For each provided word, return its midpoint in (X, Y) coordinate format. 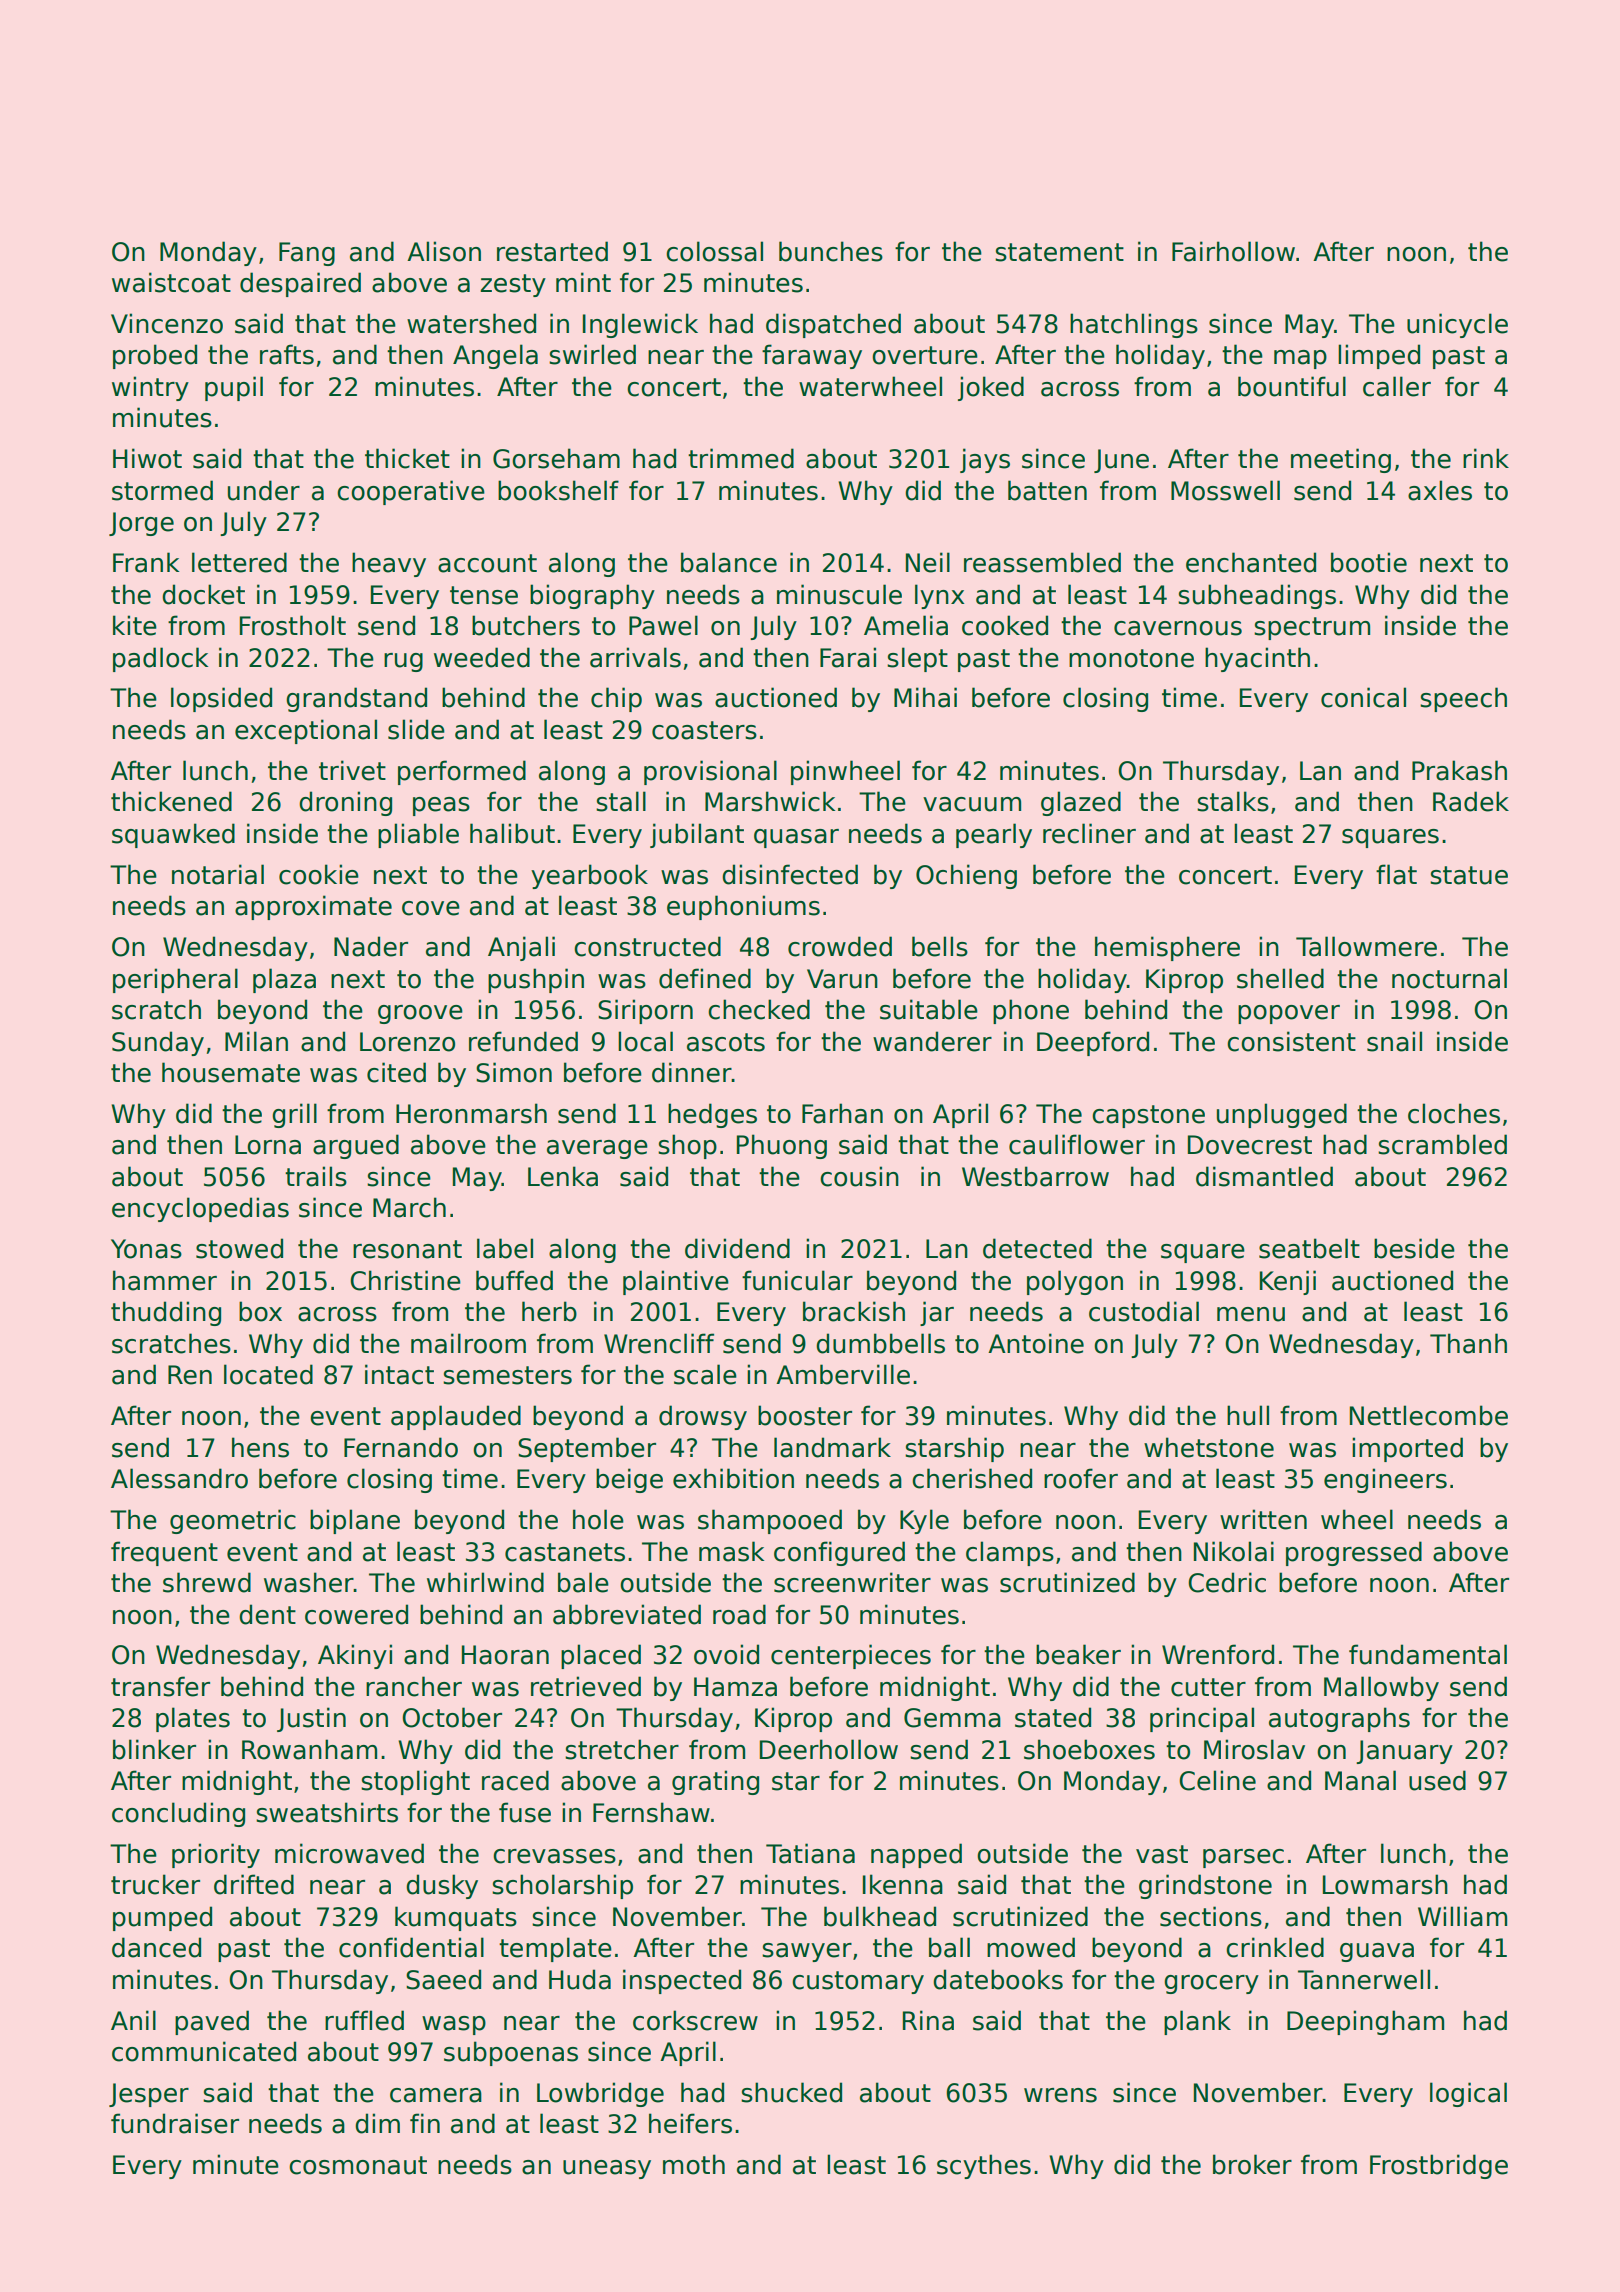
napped (916, 1855)
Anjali (521, 948)
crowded (840, 946)
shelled (1280, 978)
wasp (454, 2025)
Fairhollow (1233, 251)
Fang (307, 254)
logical (1468, 2094)
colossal (715, 251)
